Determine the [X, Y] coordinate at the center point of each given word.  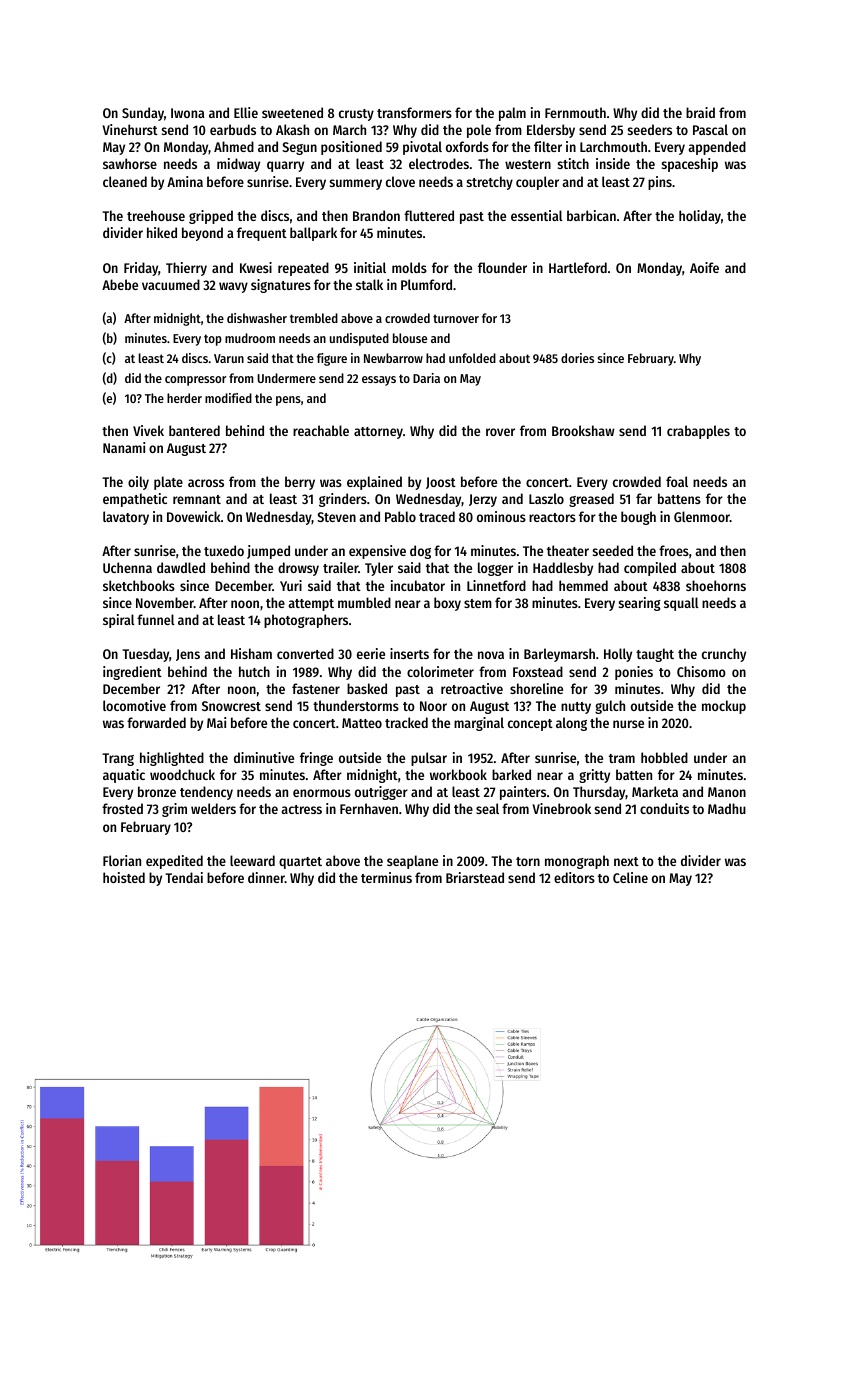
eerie [371, 653]
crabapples [698, 432]
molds [409, 267]
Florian [122, 860]
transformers [414, 112]
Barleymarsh [559, 655]
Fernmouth [575, 112]
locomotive [134, 705]
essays [379, 381]
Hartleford [578, 267]
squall [681, 604]
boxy [447, 604]
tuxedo [224, 550]
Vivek [148, 430]
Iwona [188, 113]
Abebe [120, 284]
